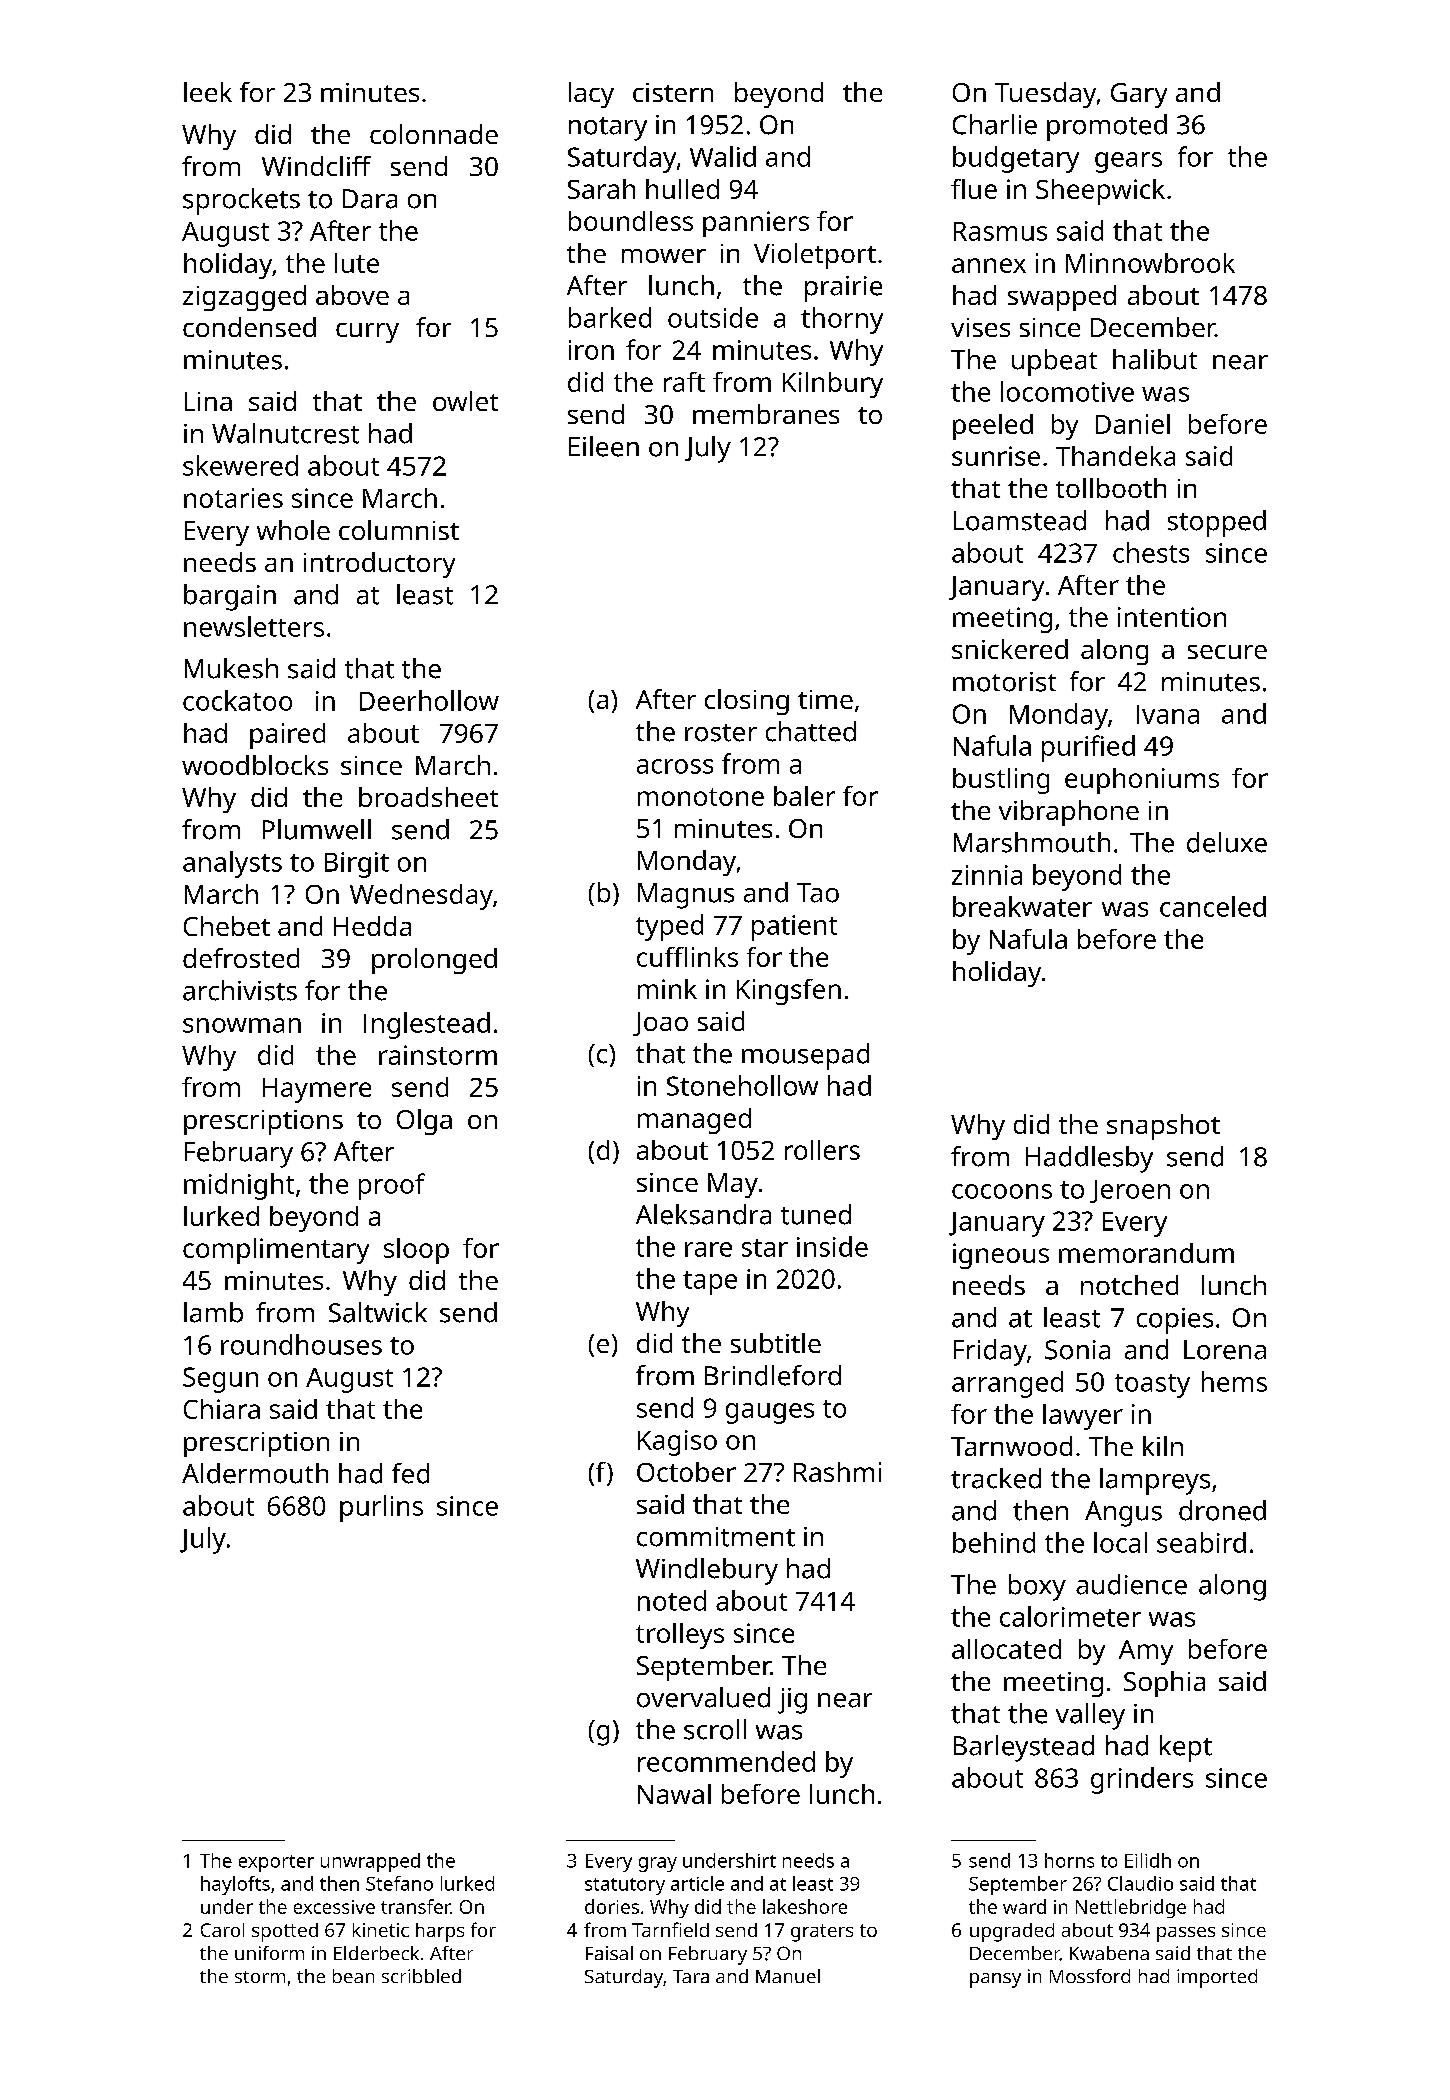 The width and height of the screenshot is (1450, 2100). I want to click on cistern, so click(673, 92).
